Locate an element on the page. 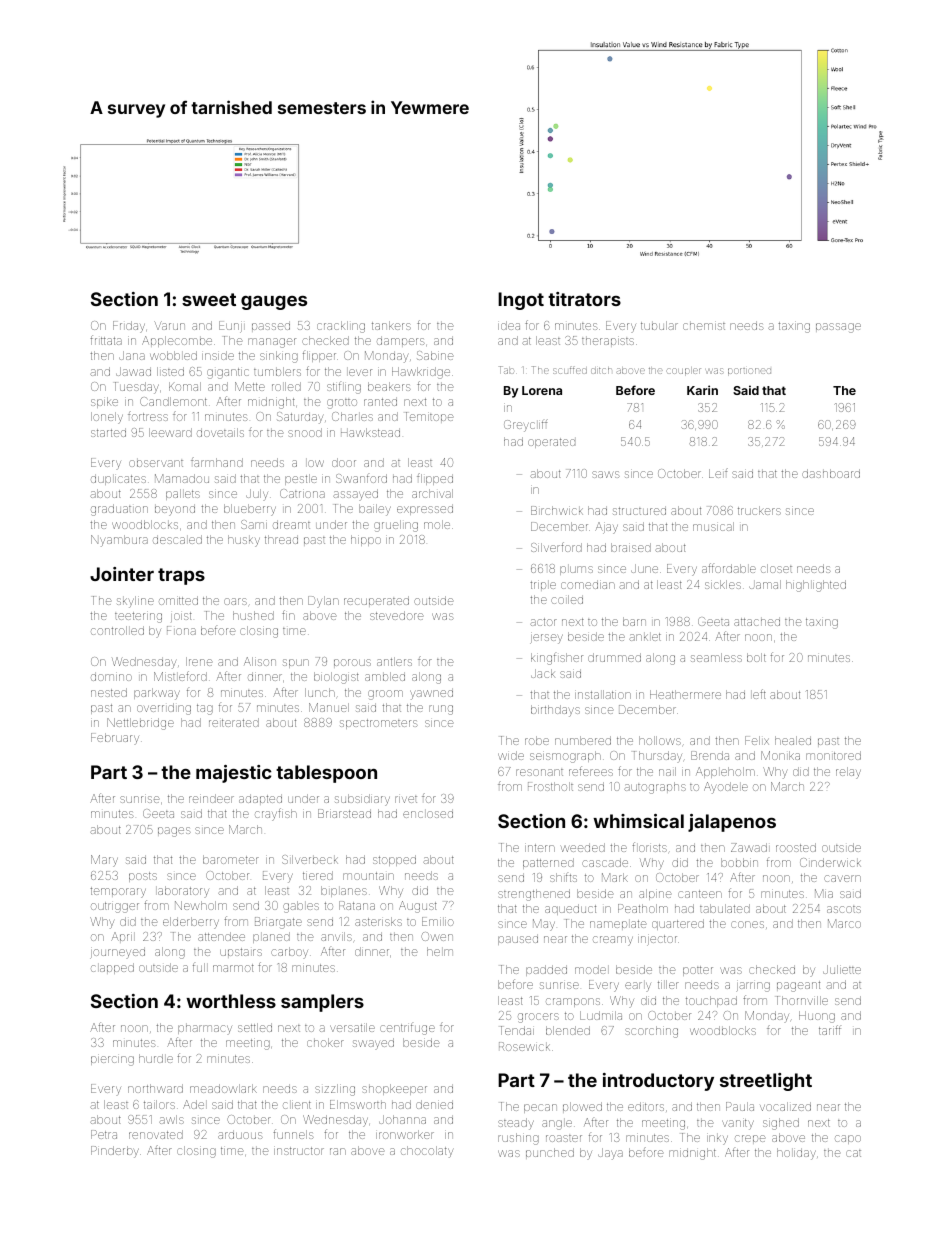 The width and height of the image is (952, 1233). Ingot is located at coordinates (521, 301).
